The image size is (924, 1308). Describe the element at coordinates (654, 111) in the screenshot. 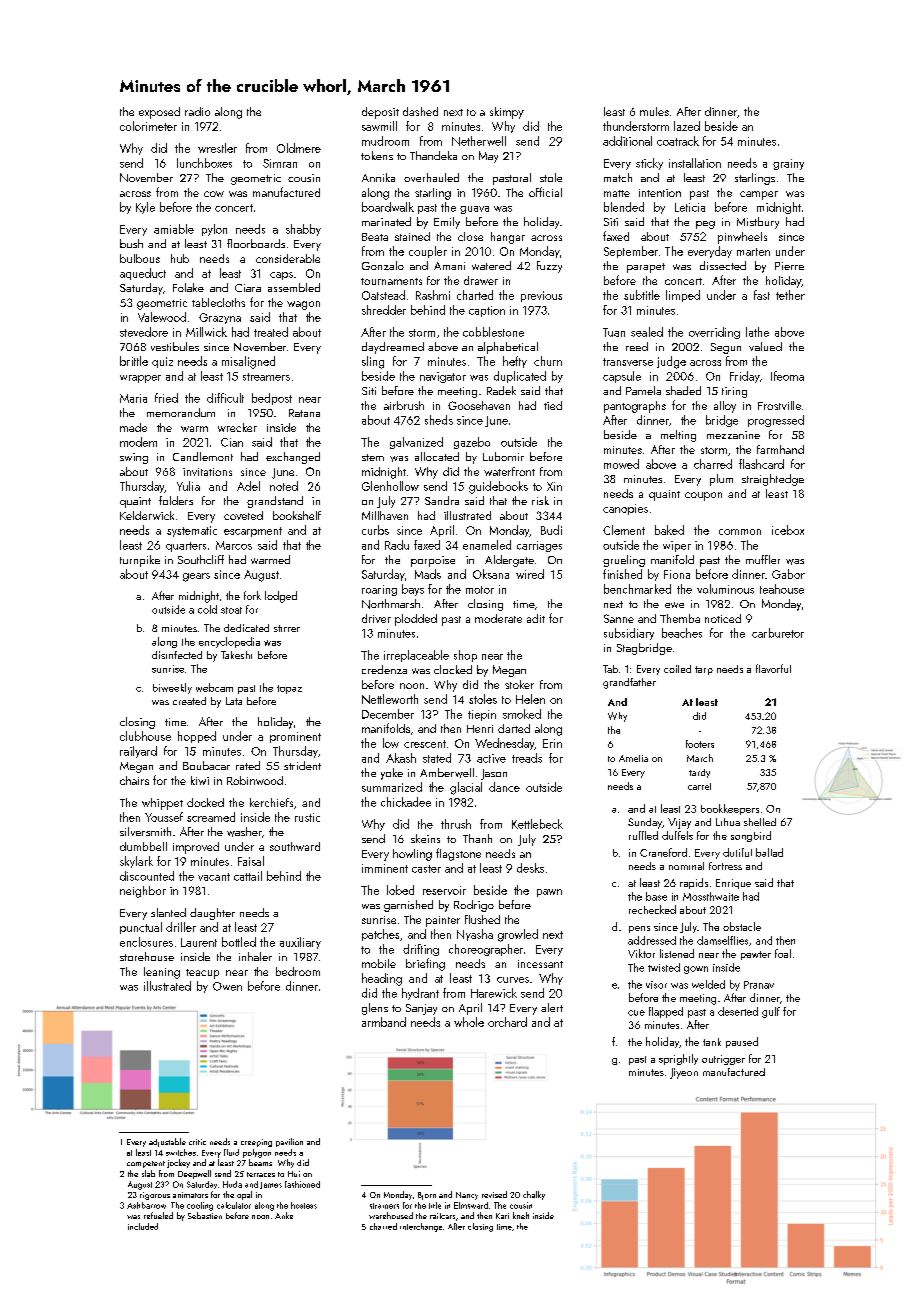

I see `mules` at that location.
